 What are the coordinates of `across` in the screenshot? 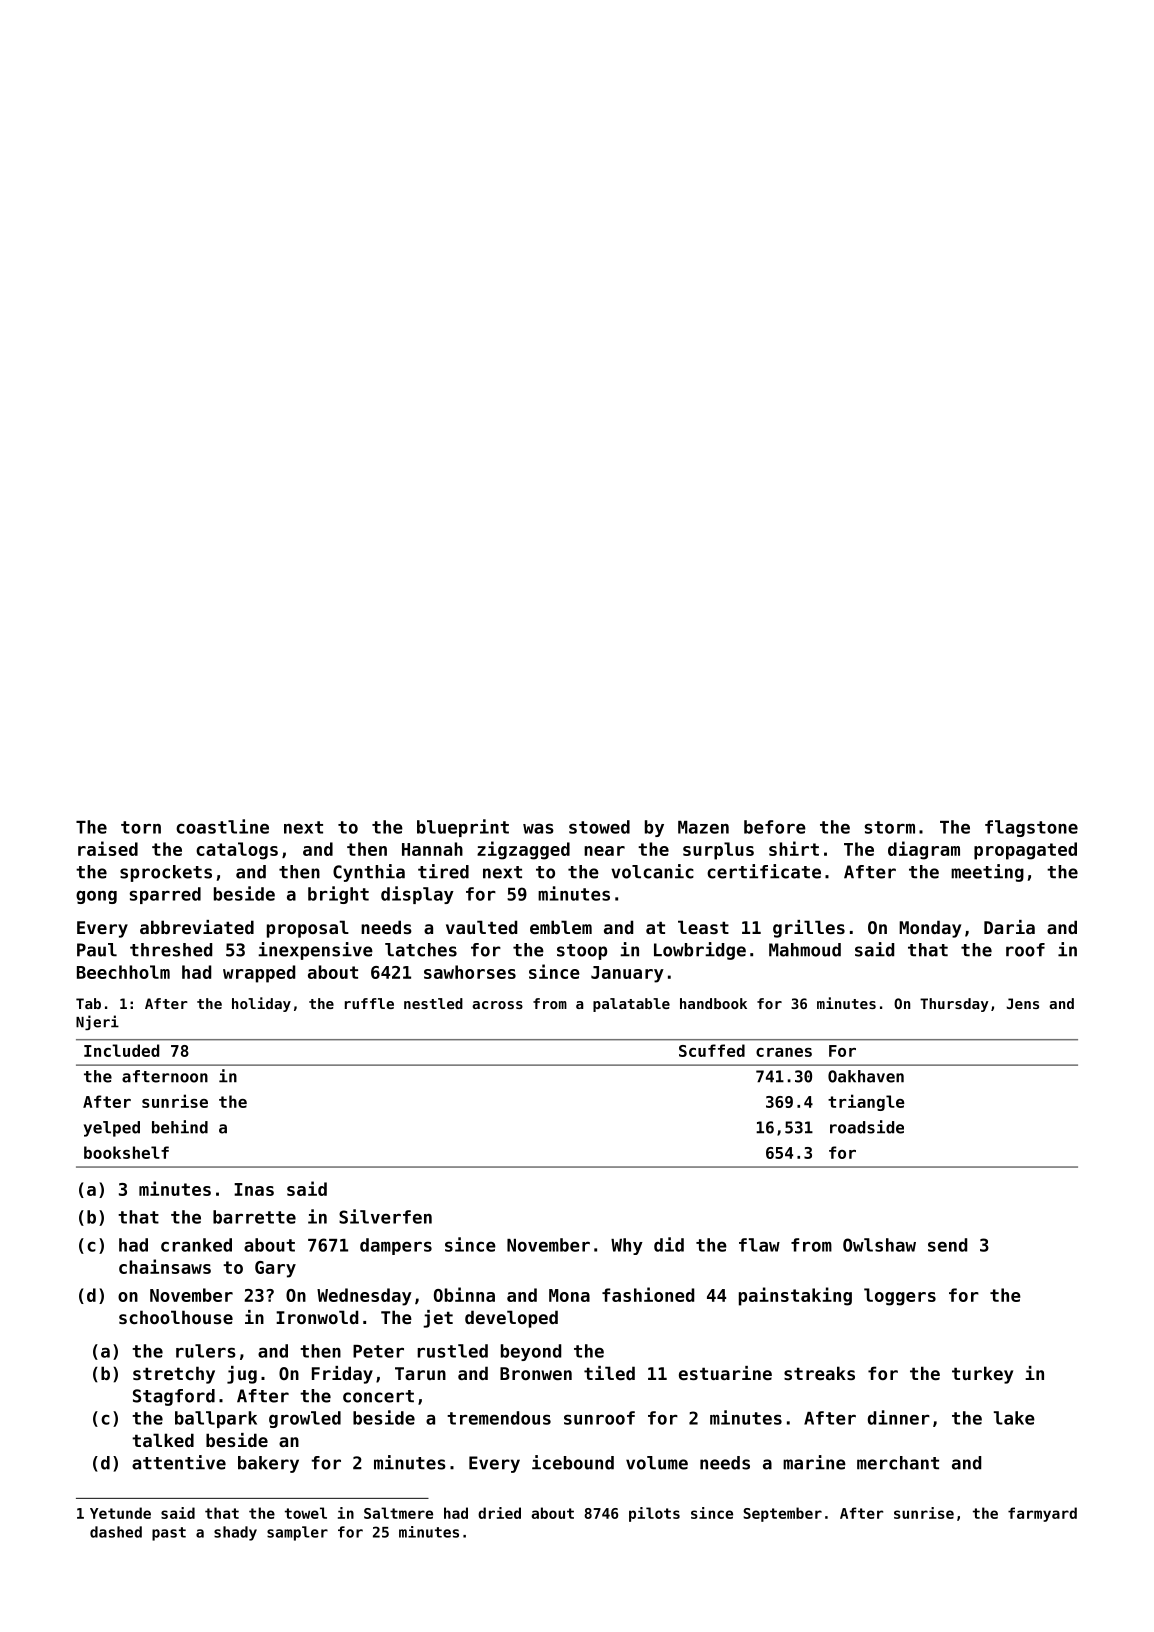 It's located at (497, 1005).
